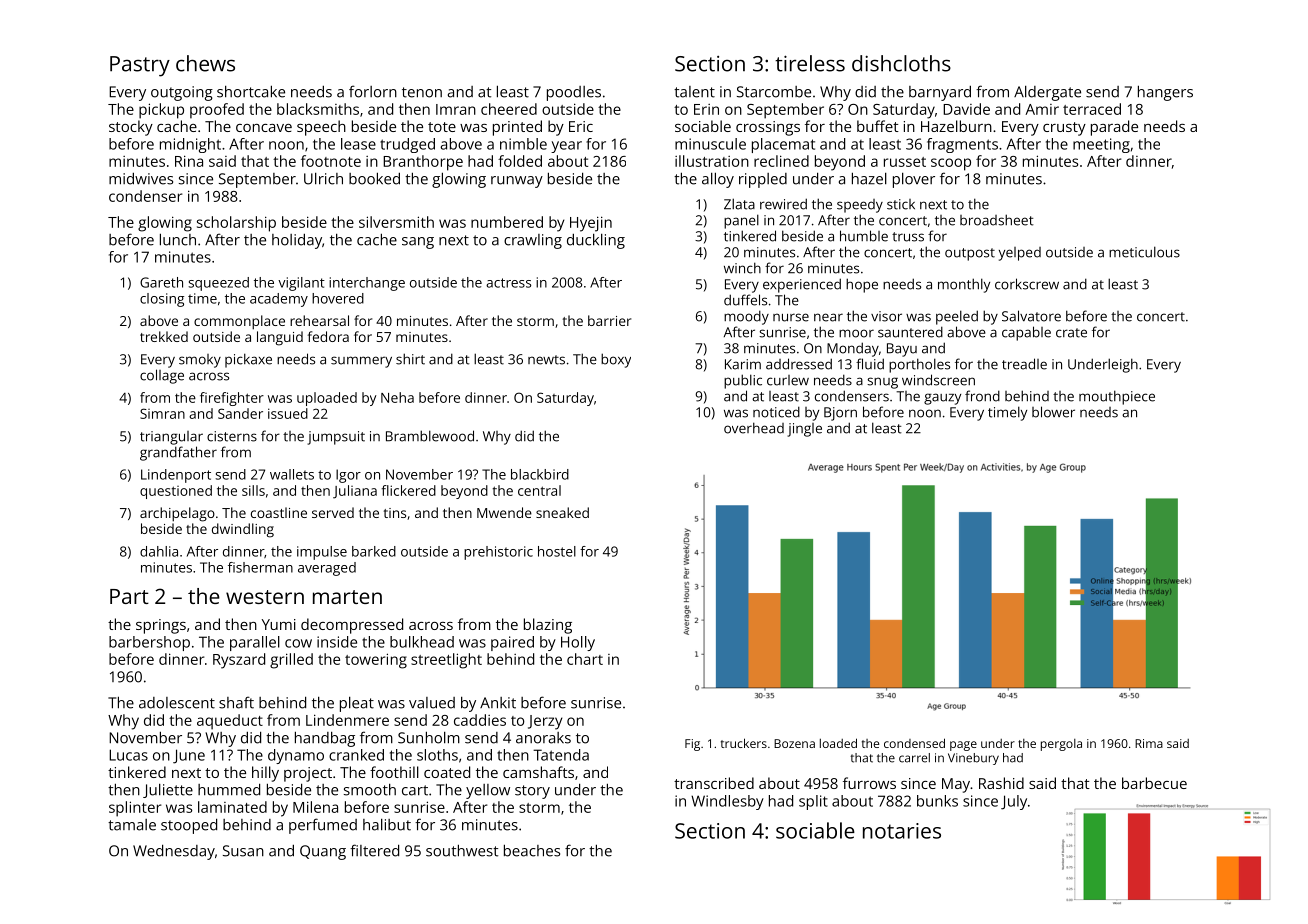 Image resolution: width=1308 pixels, height=924 pixels. Describe the element at coordinates (902, 831) in the document. I see `notaries` at that location.
